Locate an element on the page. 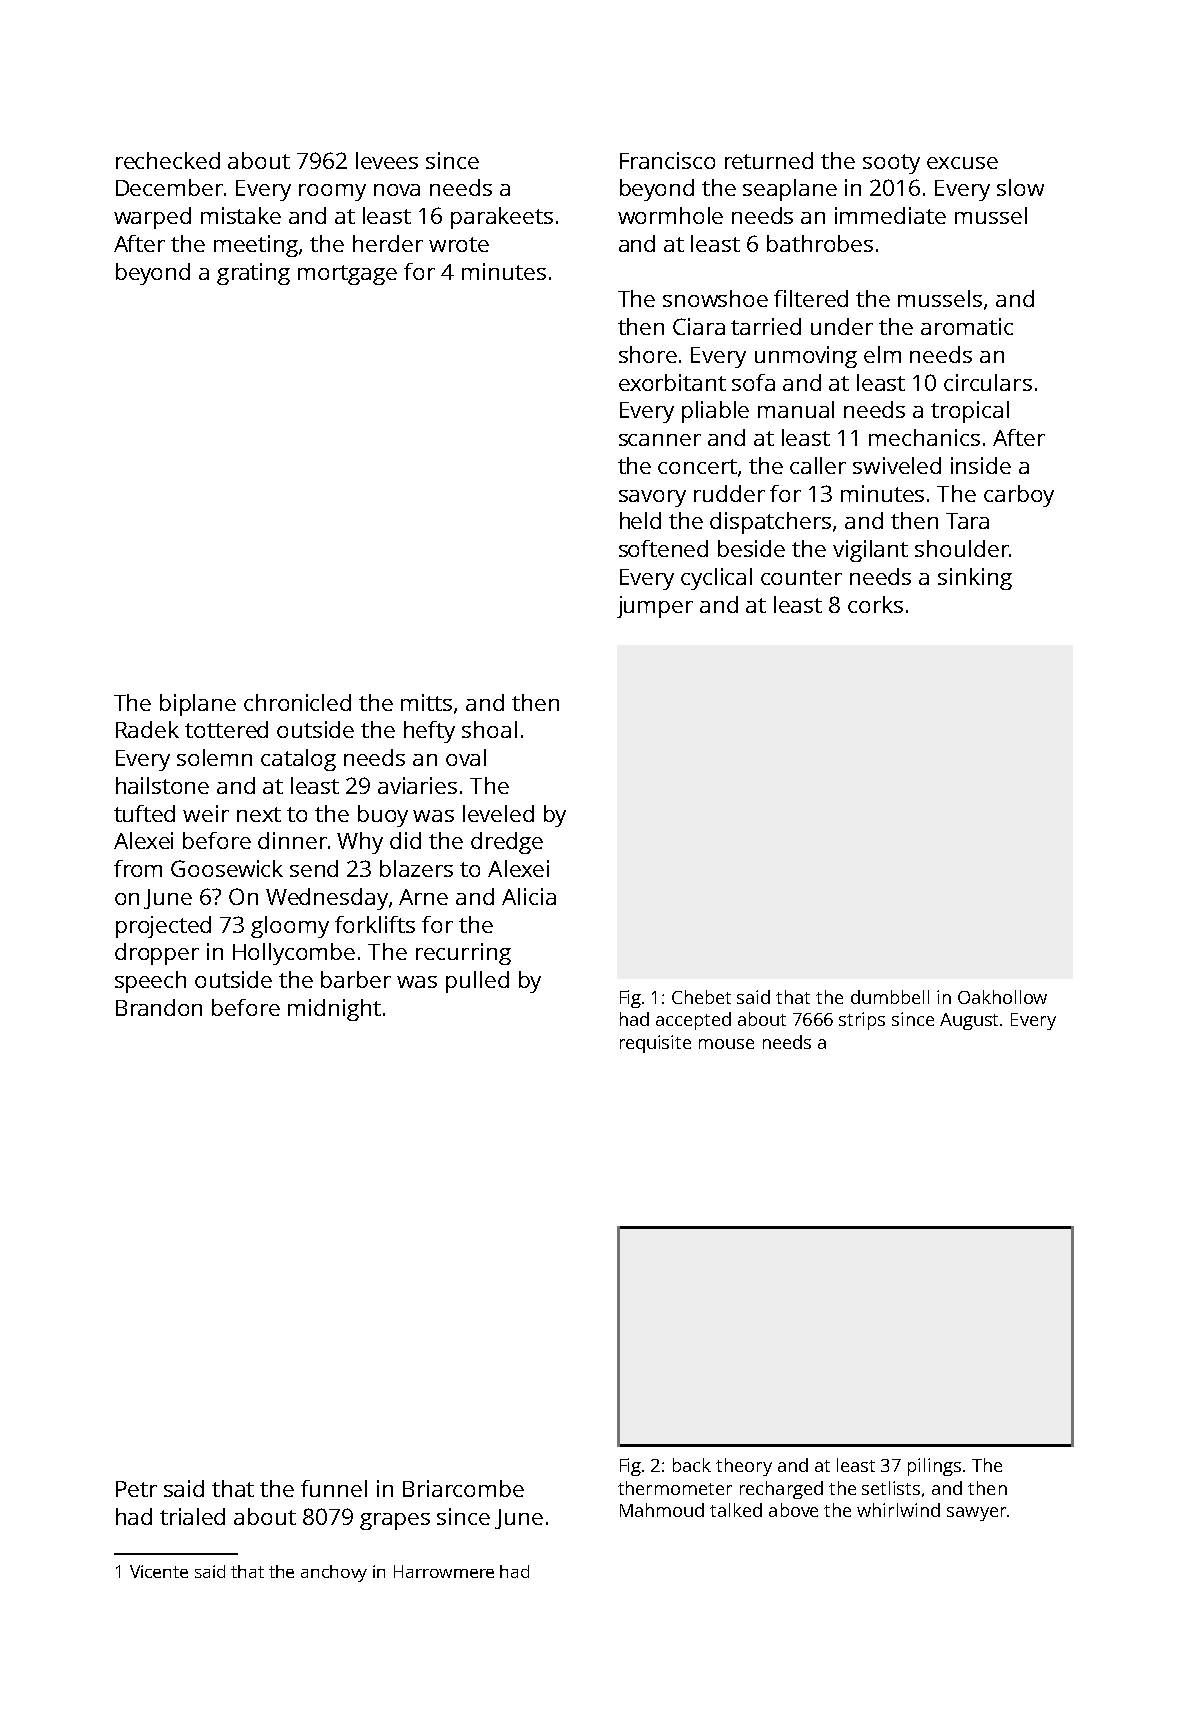 The height and width of the image is (1719, 1187). midnight is located at coordinates (334, 1010).
